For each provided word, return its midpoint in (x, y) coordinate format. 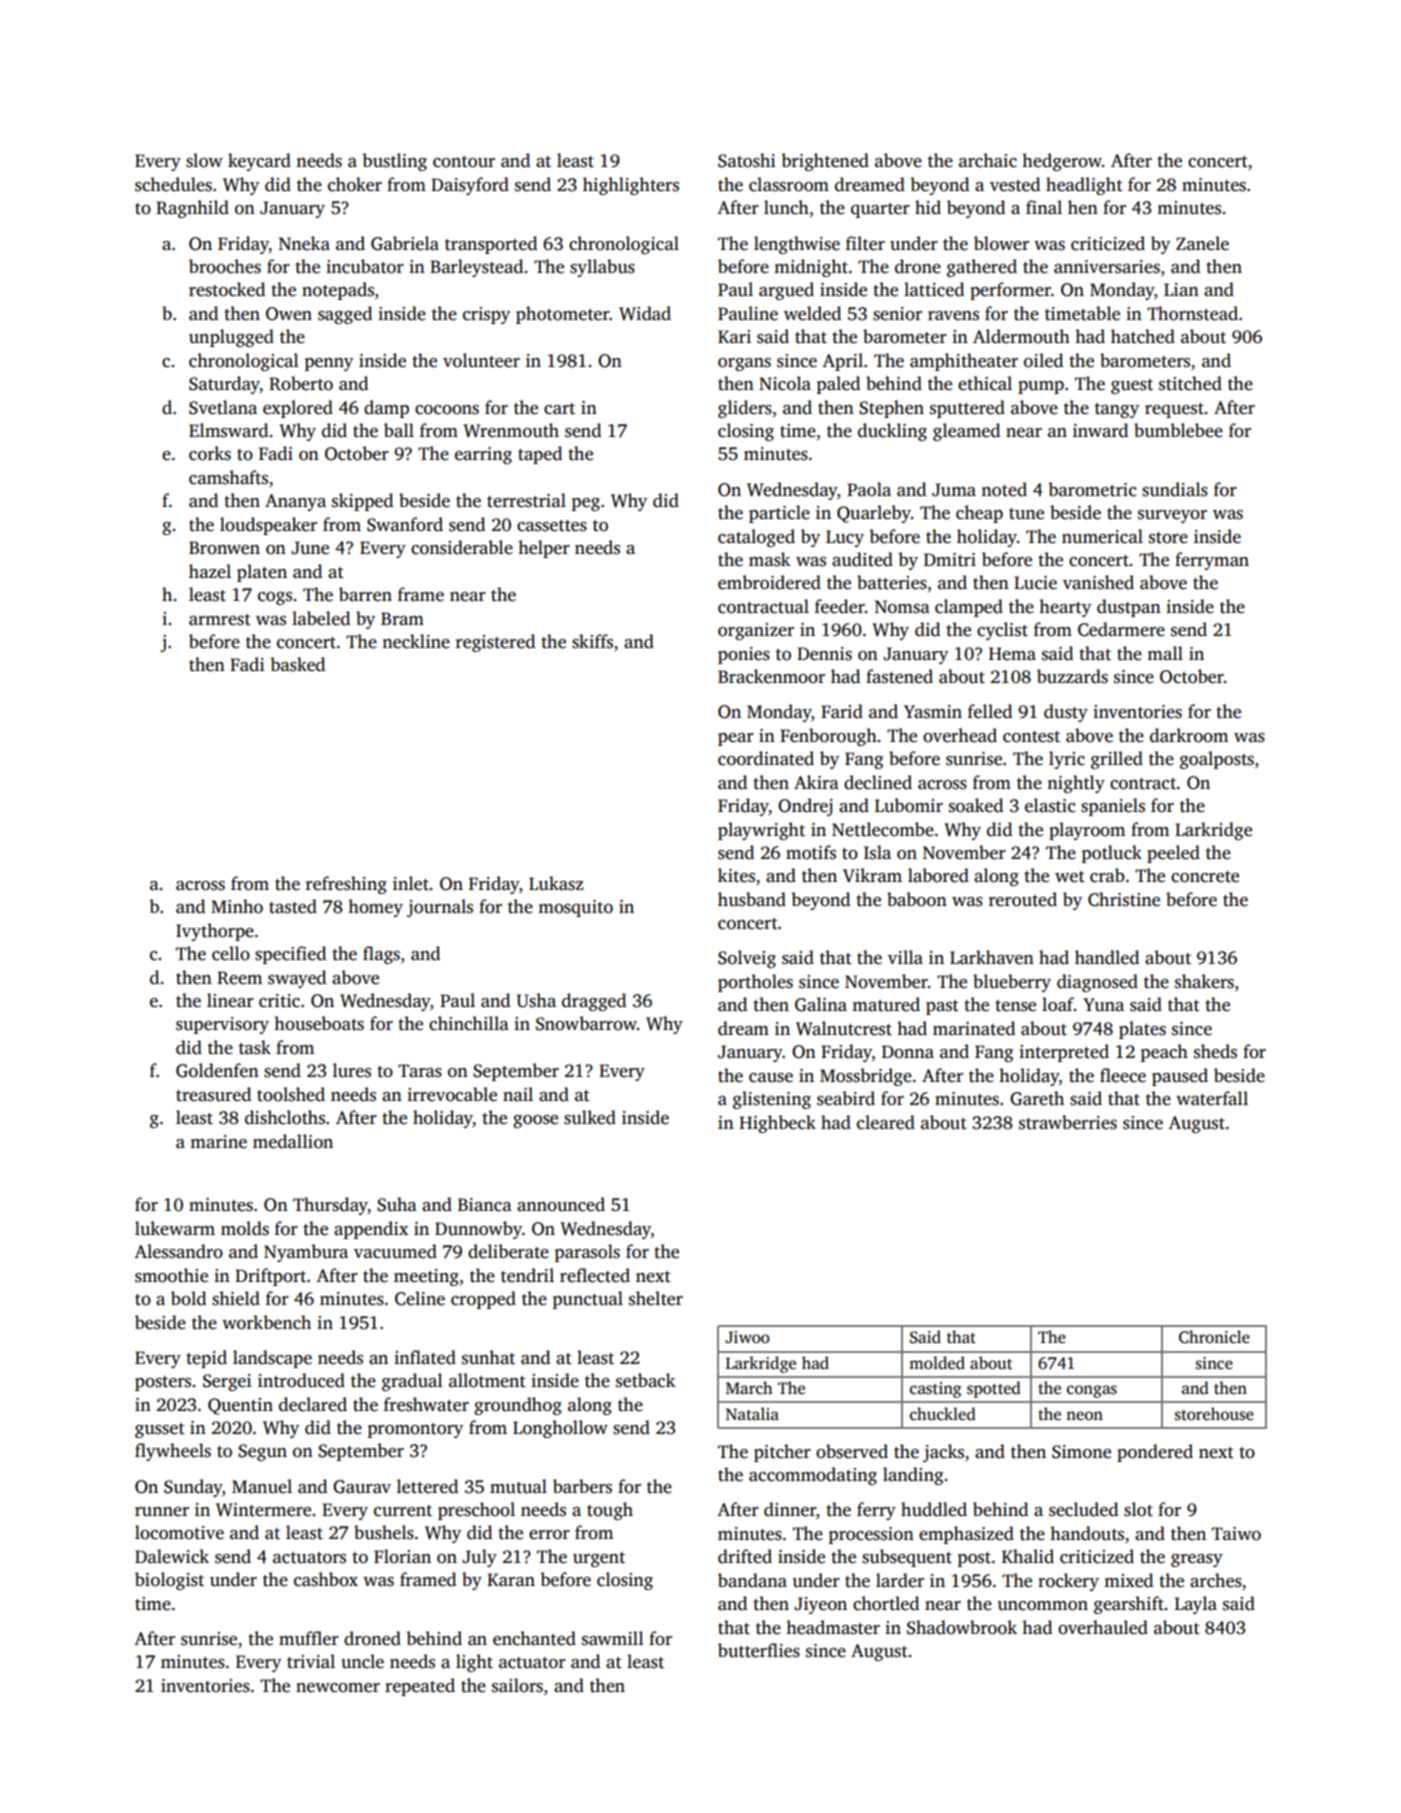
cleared (886, 1122)
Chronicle (1214, 1337)
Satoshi (747, 160)
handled (1107, 957)
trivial (311, 1661)
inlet (411, 883)
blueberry (1012, 983)
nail (518, 1094)
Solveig (747, 959)
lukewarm (175, 1228)
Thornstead (1192, 313)
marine (218, 1142)
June (310, 548)
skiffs (592, 641)
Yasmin (933, 712)
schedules (173, 184)
